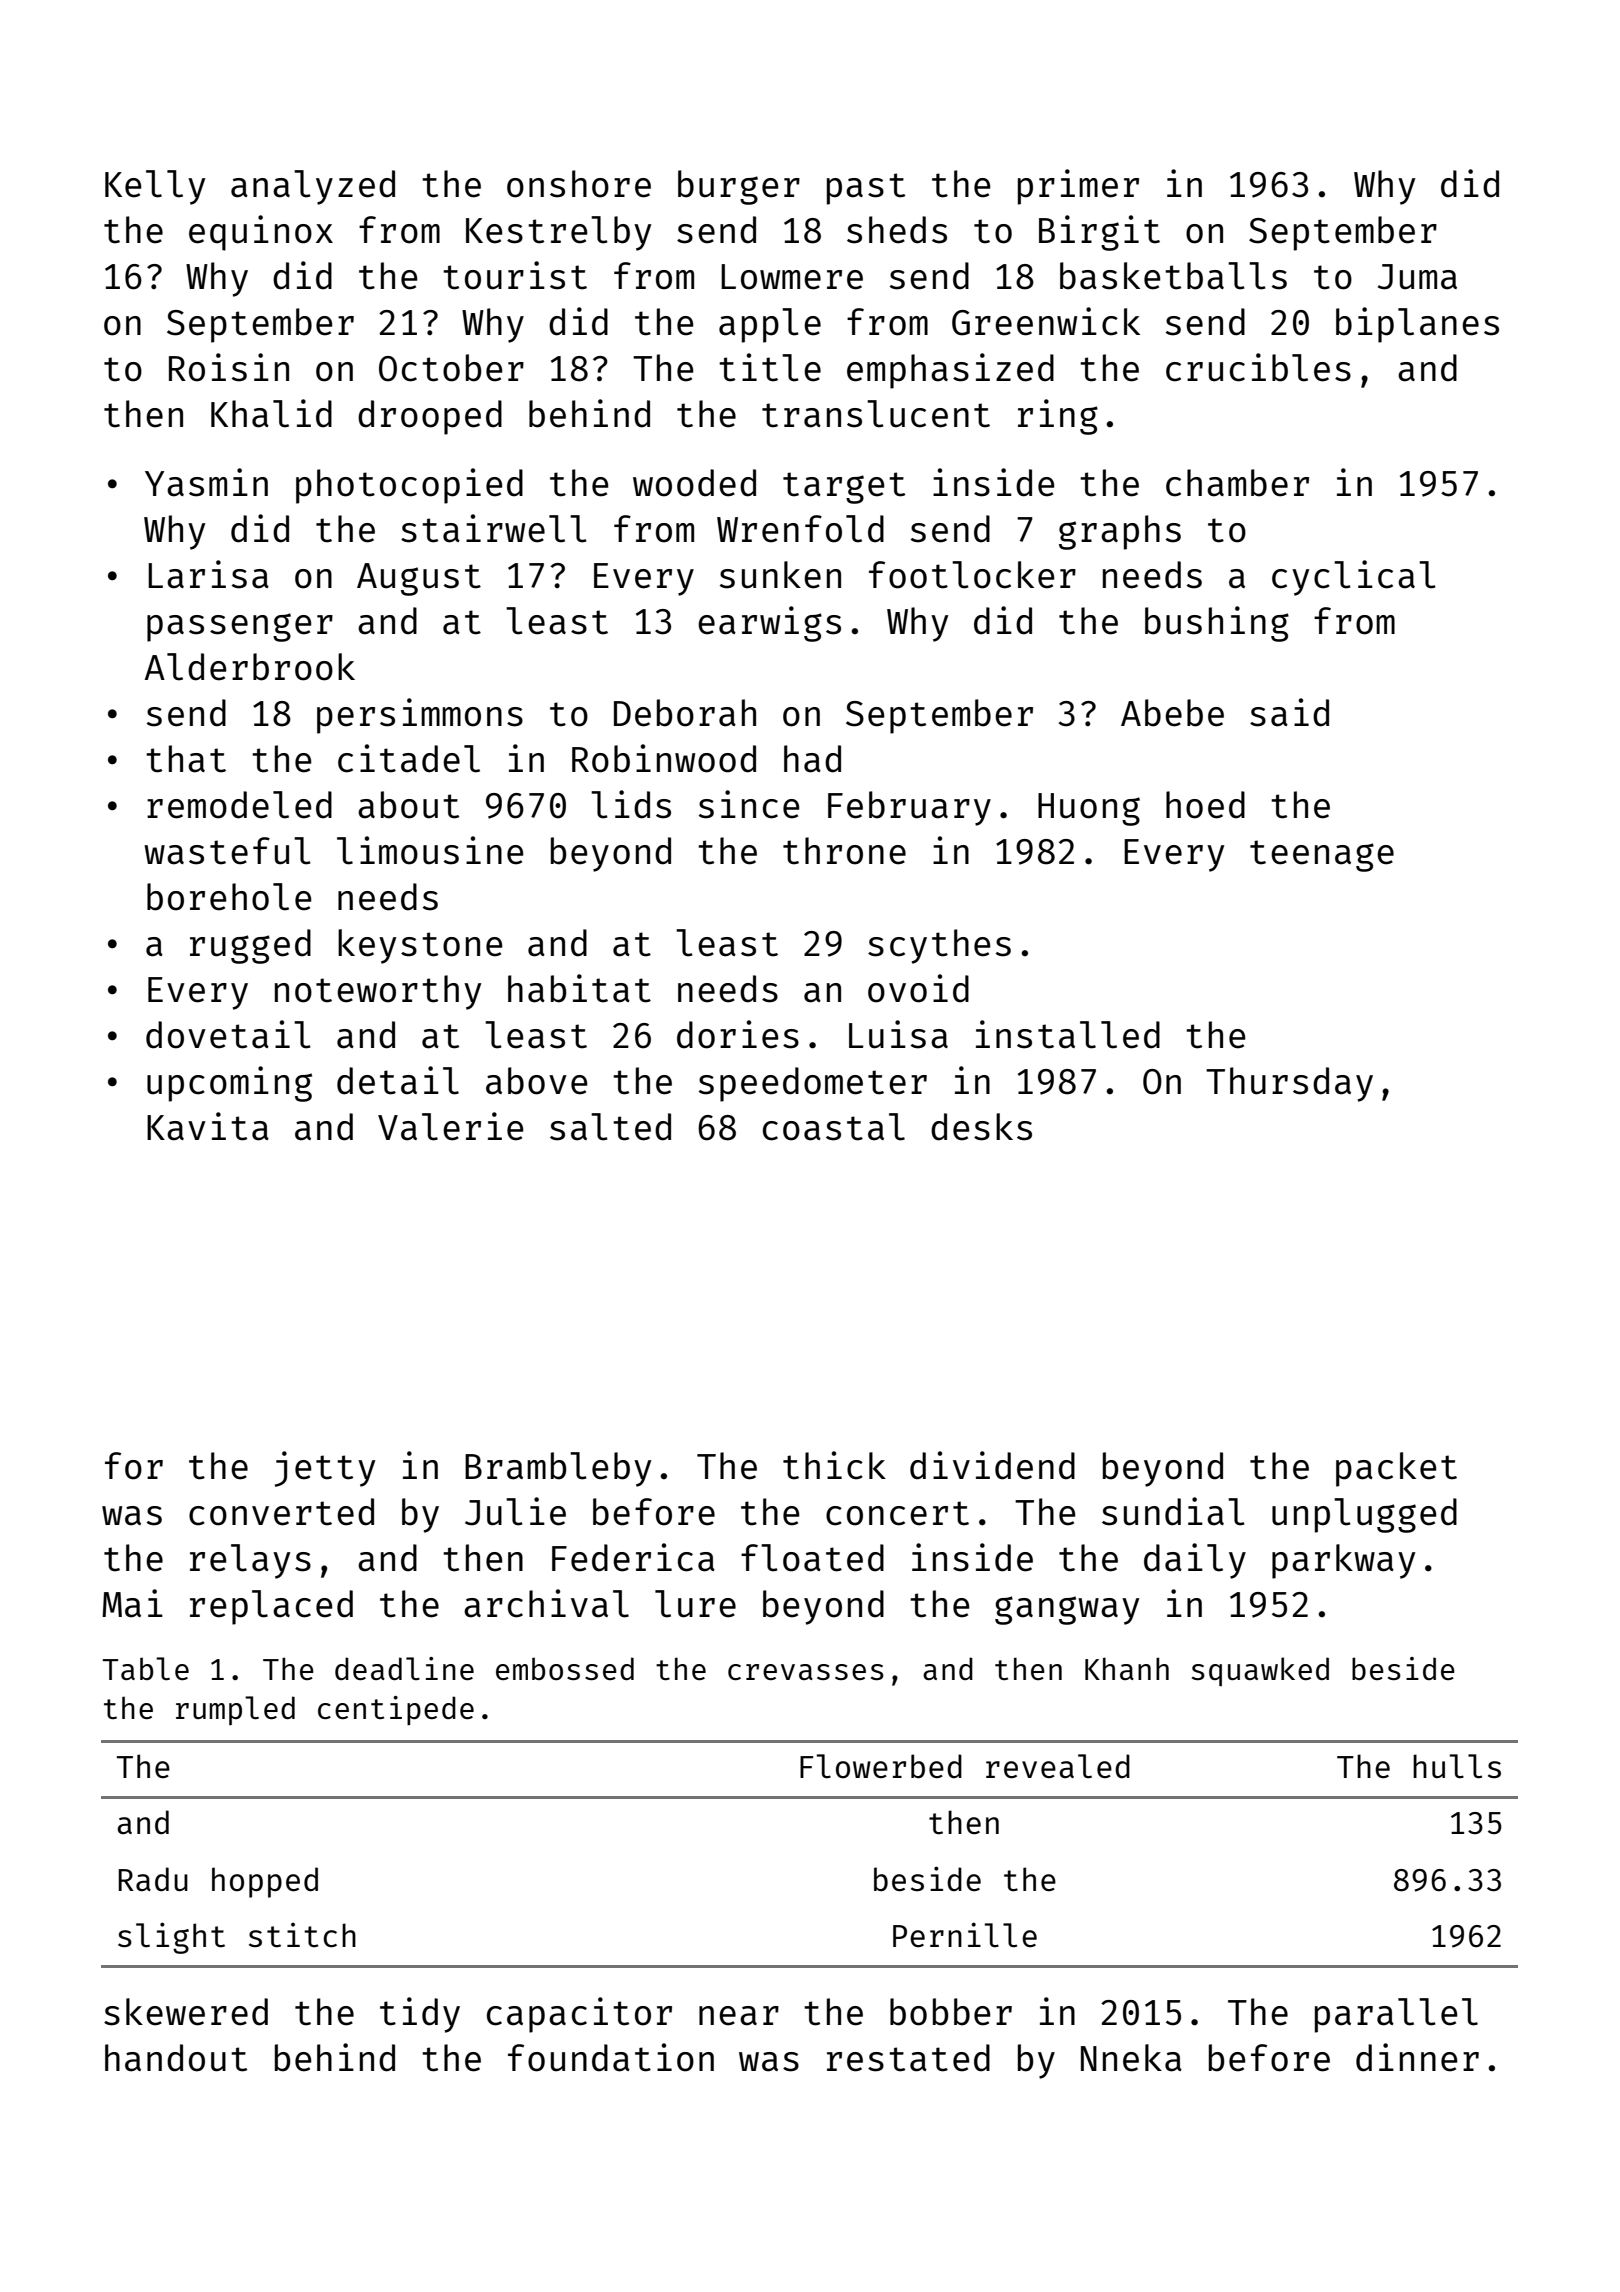 The image size is (1620, 2292). Describe the element at coordinates (1289, 1084) in the screenshot. I see `Thursday` at that location.
